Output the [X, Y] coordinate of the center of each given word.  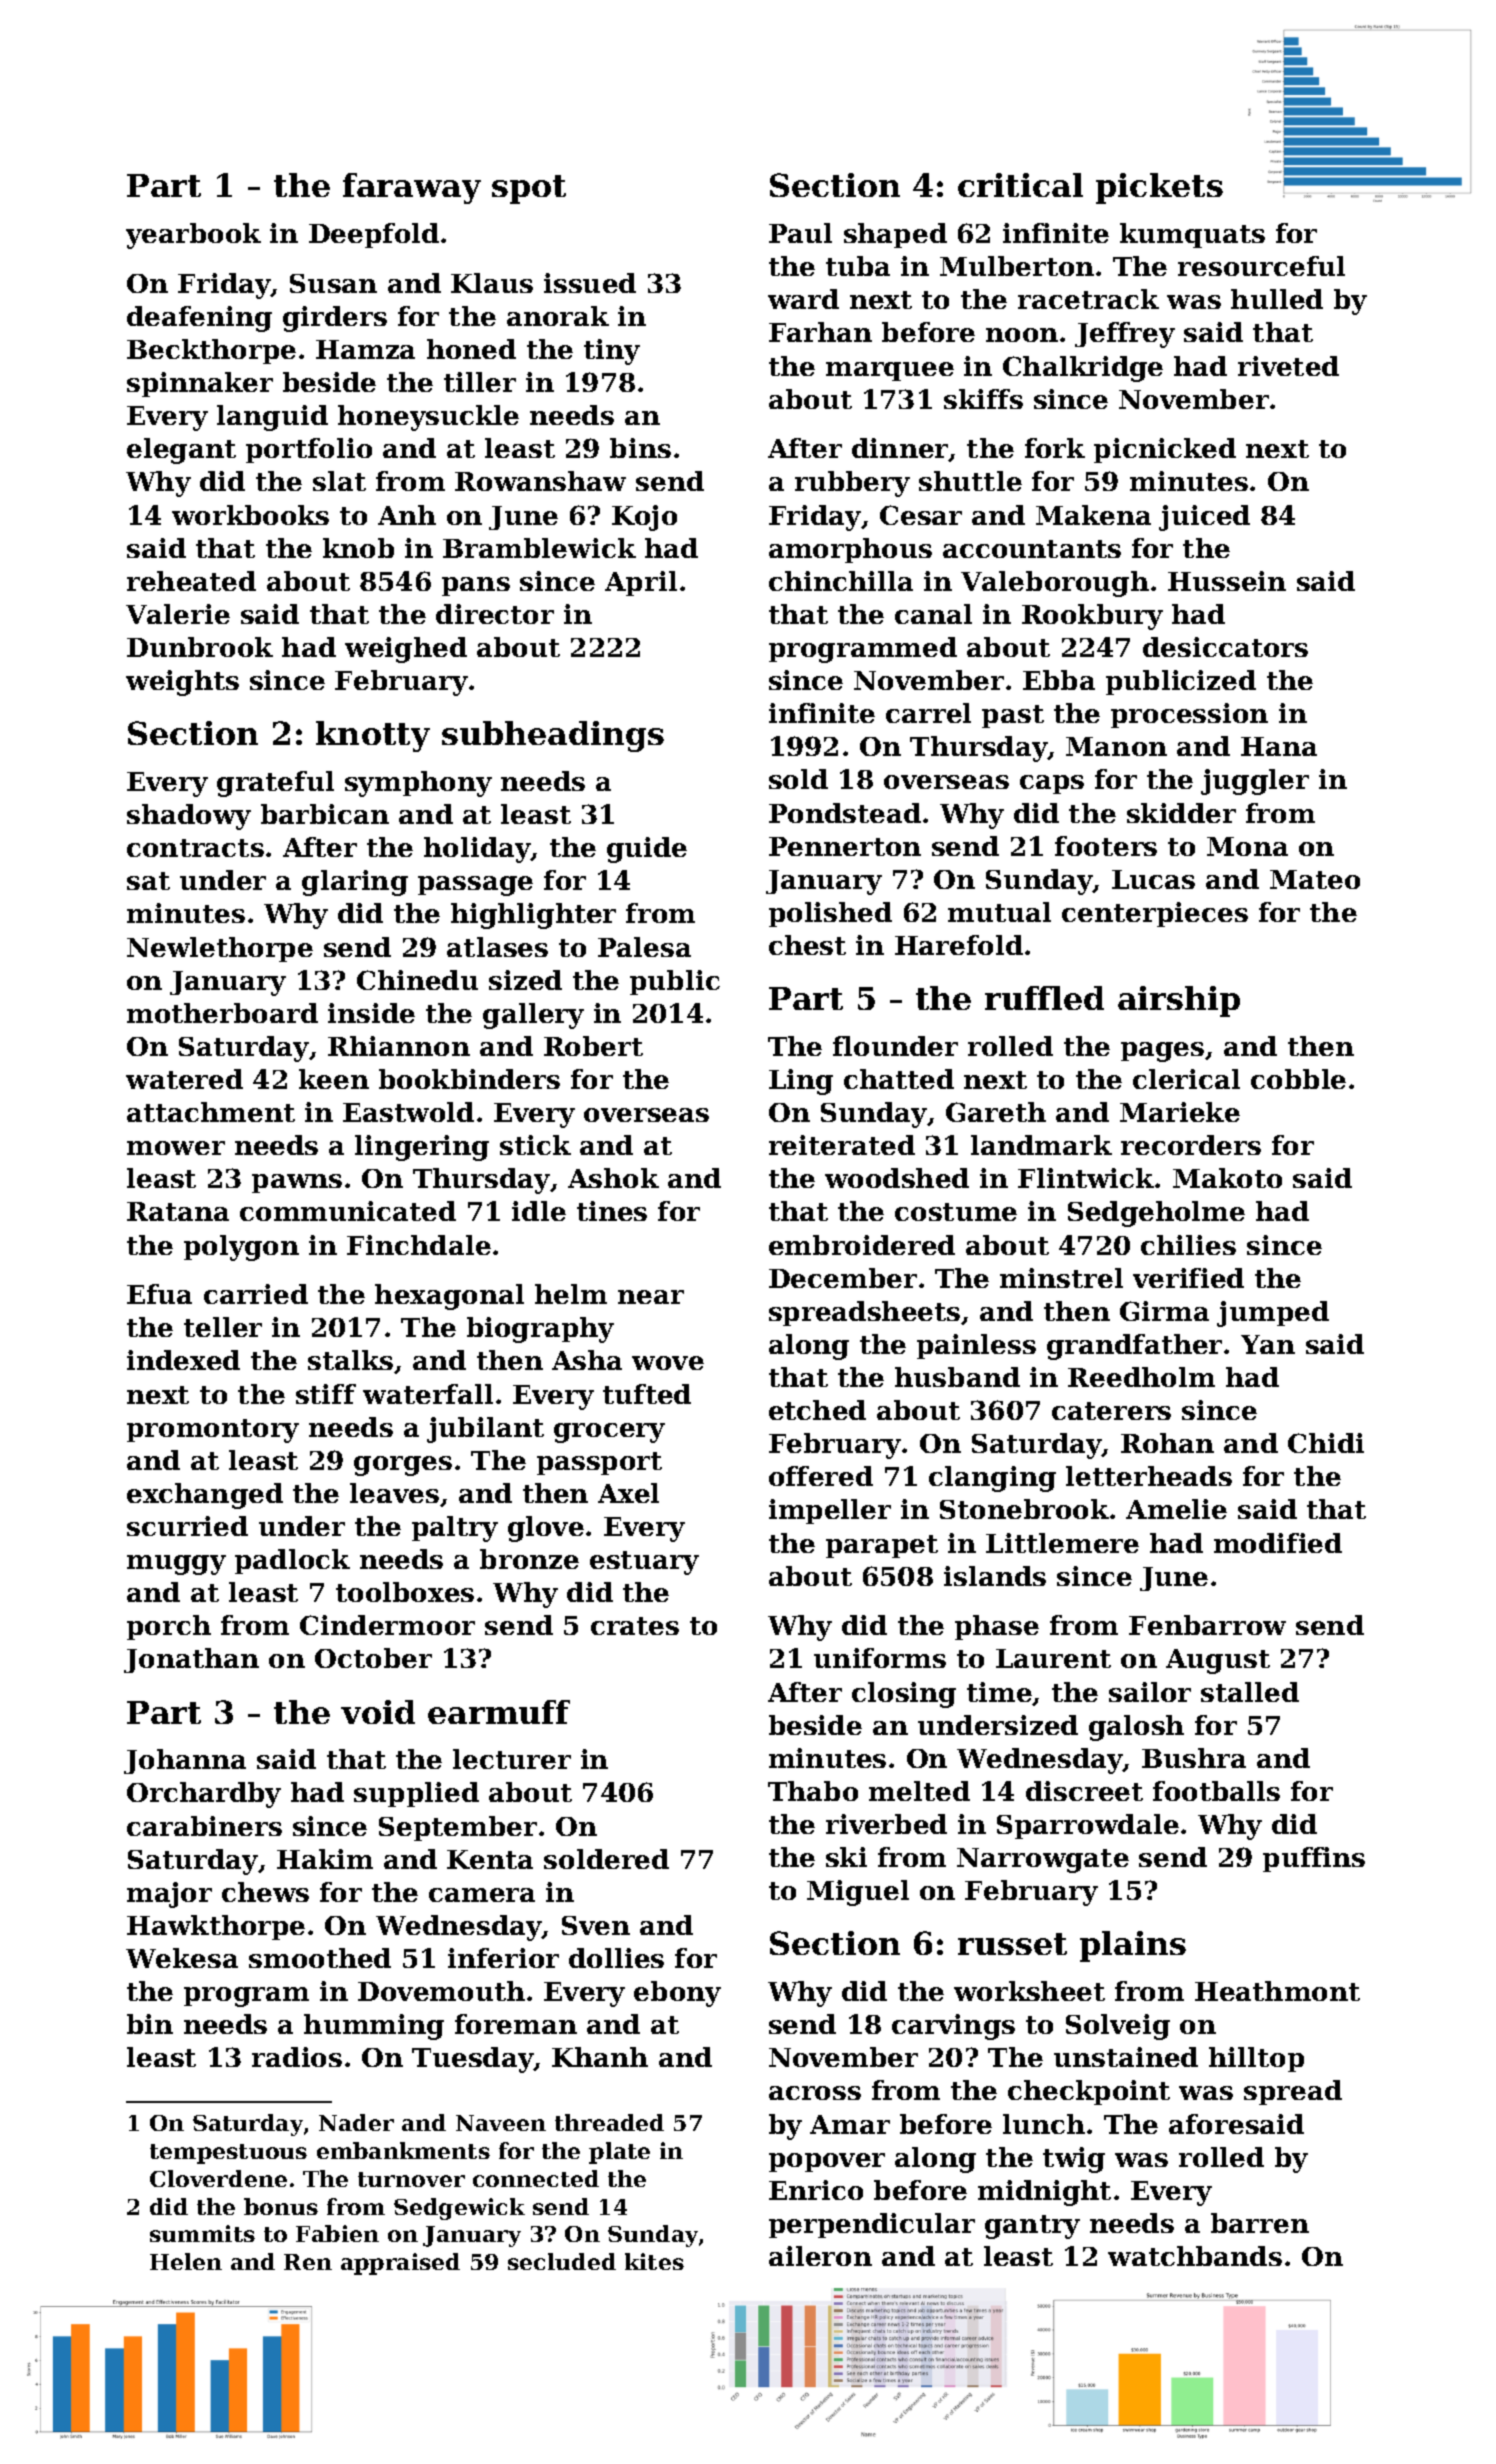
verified [1188, 1278]
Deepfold [374, 235]
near [651, 1297]
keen [334, 1079]
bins [640, 448]
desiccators [1225, 647]
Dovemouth [441, 1991]
